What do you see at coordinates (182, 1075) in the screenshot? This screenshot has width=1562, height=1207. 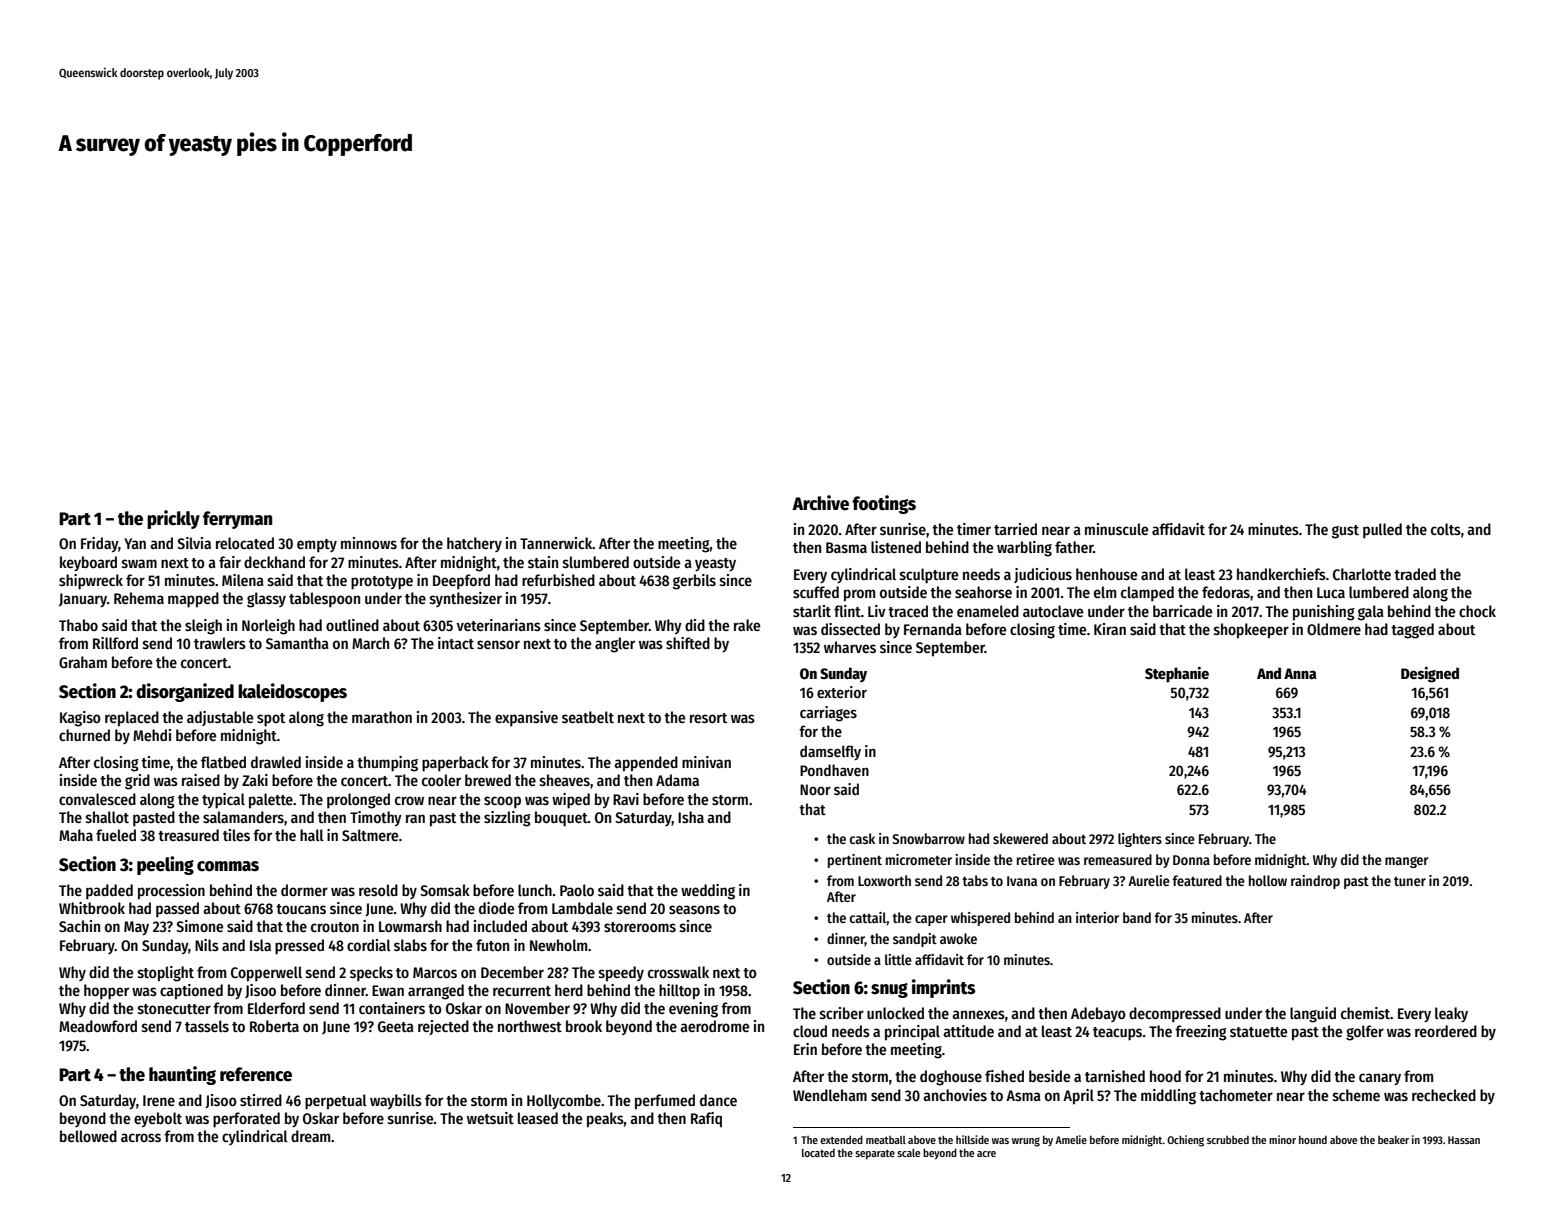 I see `haunting` at bounding box center [182, 1075].
